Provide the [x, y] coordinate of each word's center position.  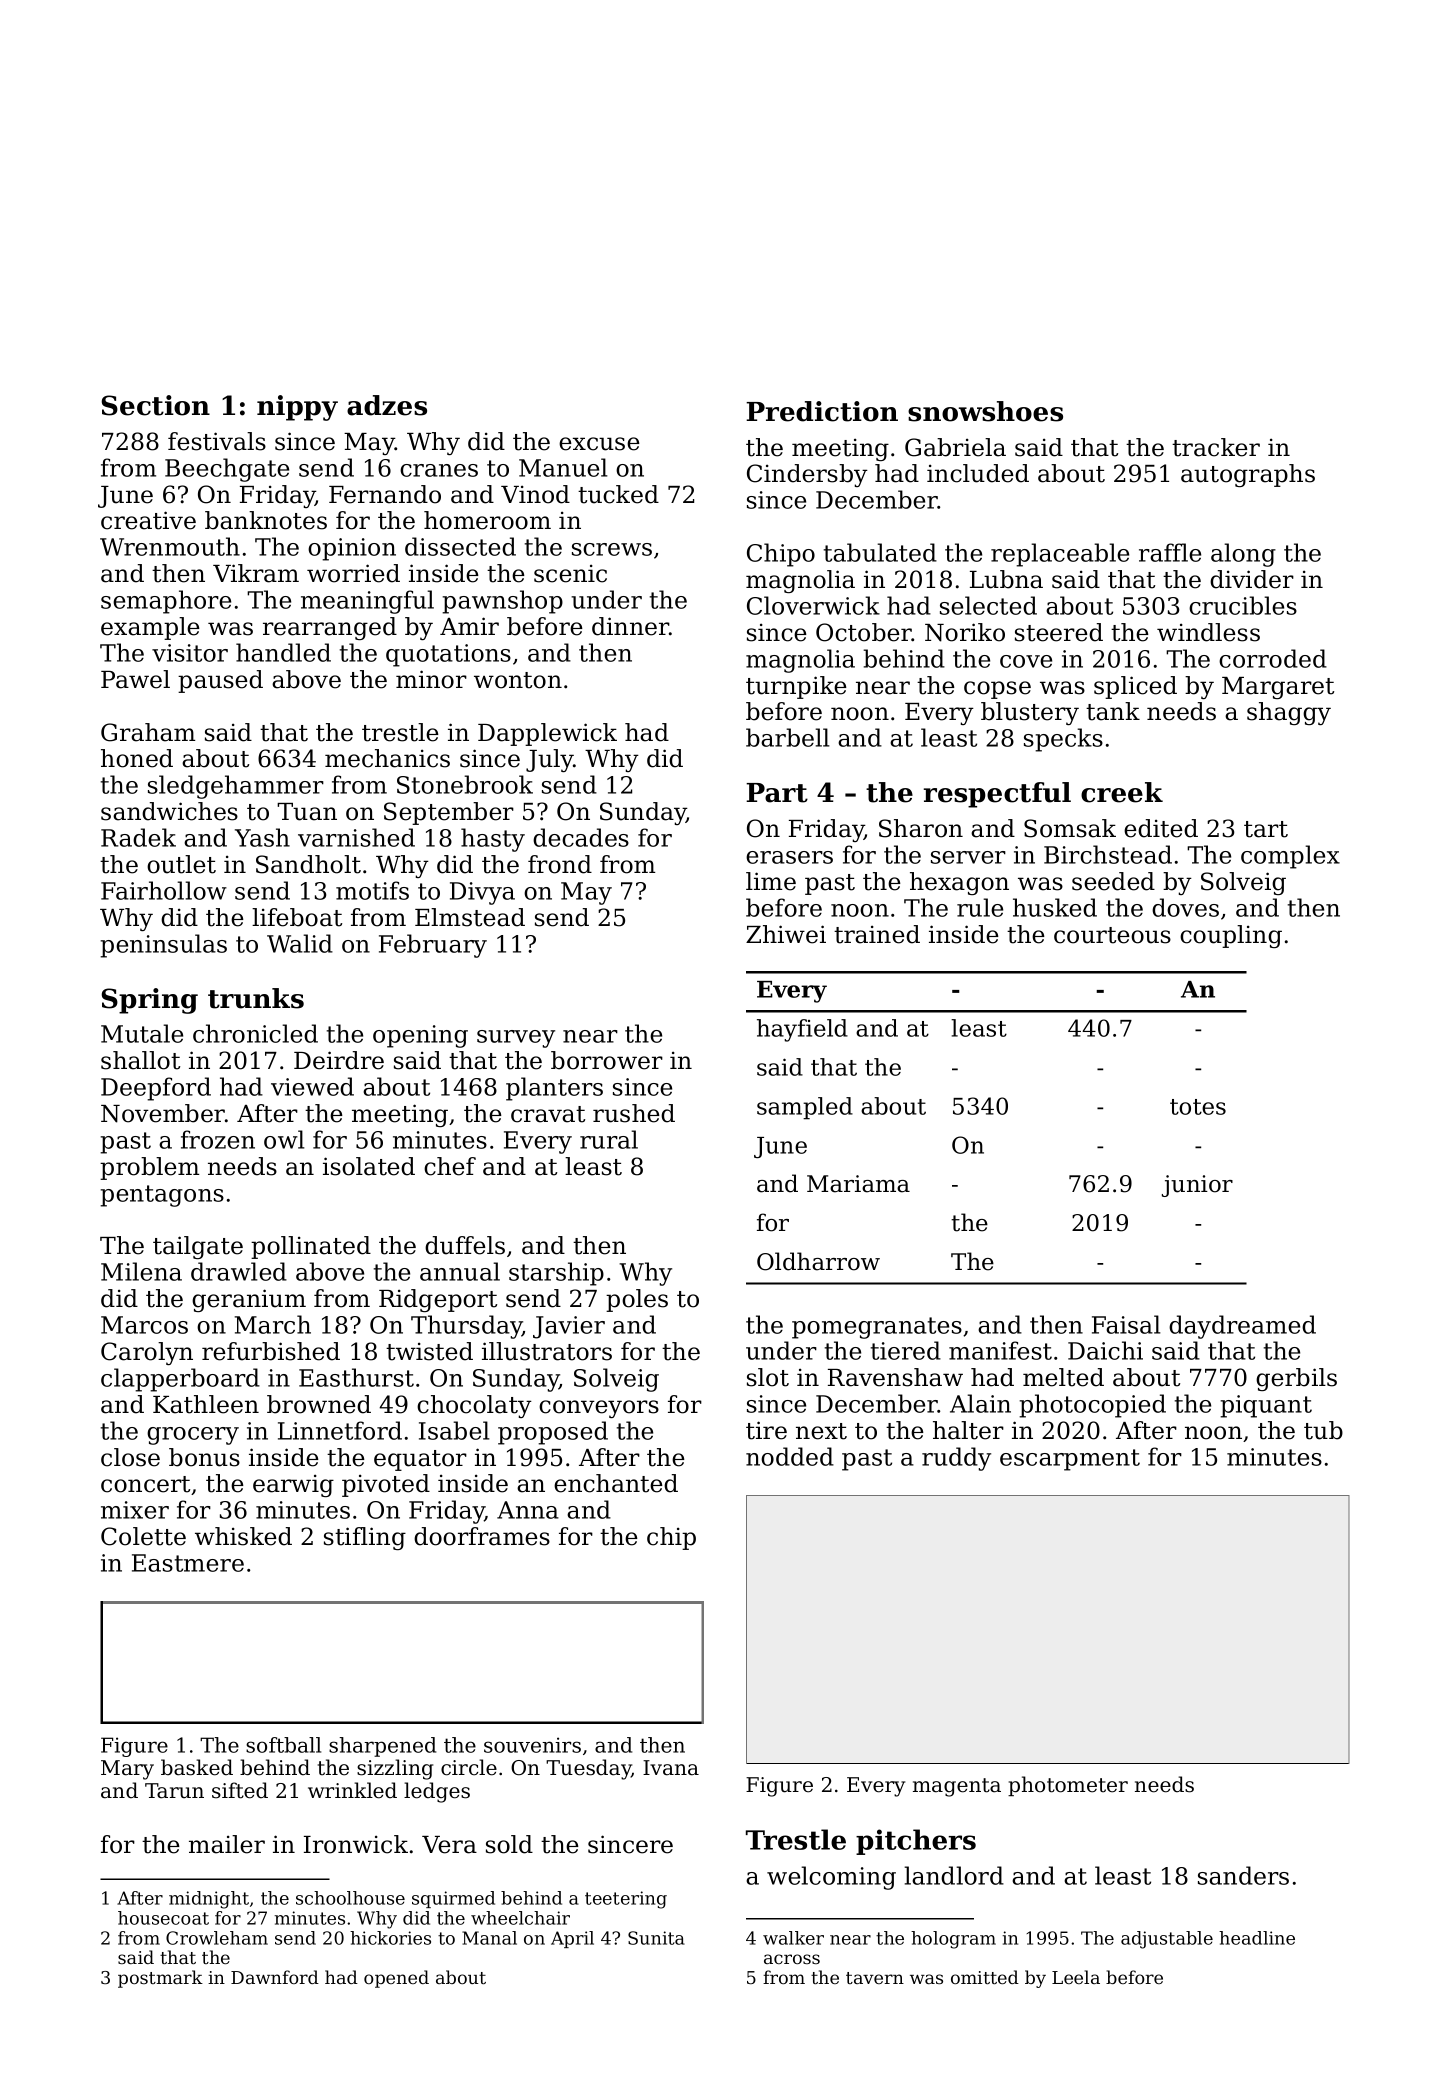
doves [1185, 907]
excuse [599, 444]
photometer [1068, 1786]
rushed [634, 1113]
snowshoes [985, 411]
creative [148, 520]
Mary [127, 1770]
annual [460, 1271]
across [792, 1959]
